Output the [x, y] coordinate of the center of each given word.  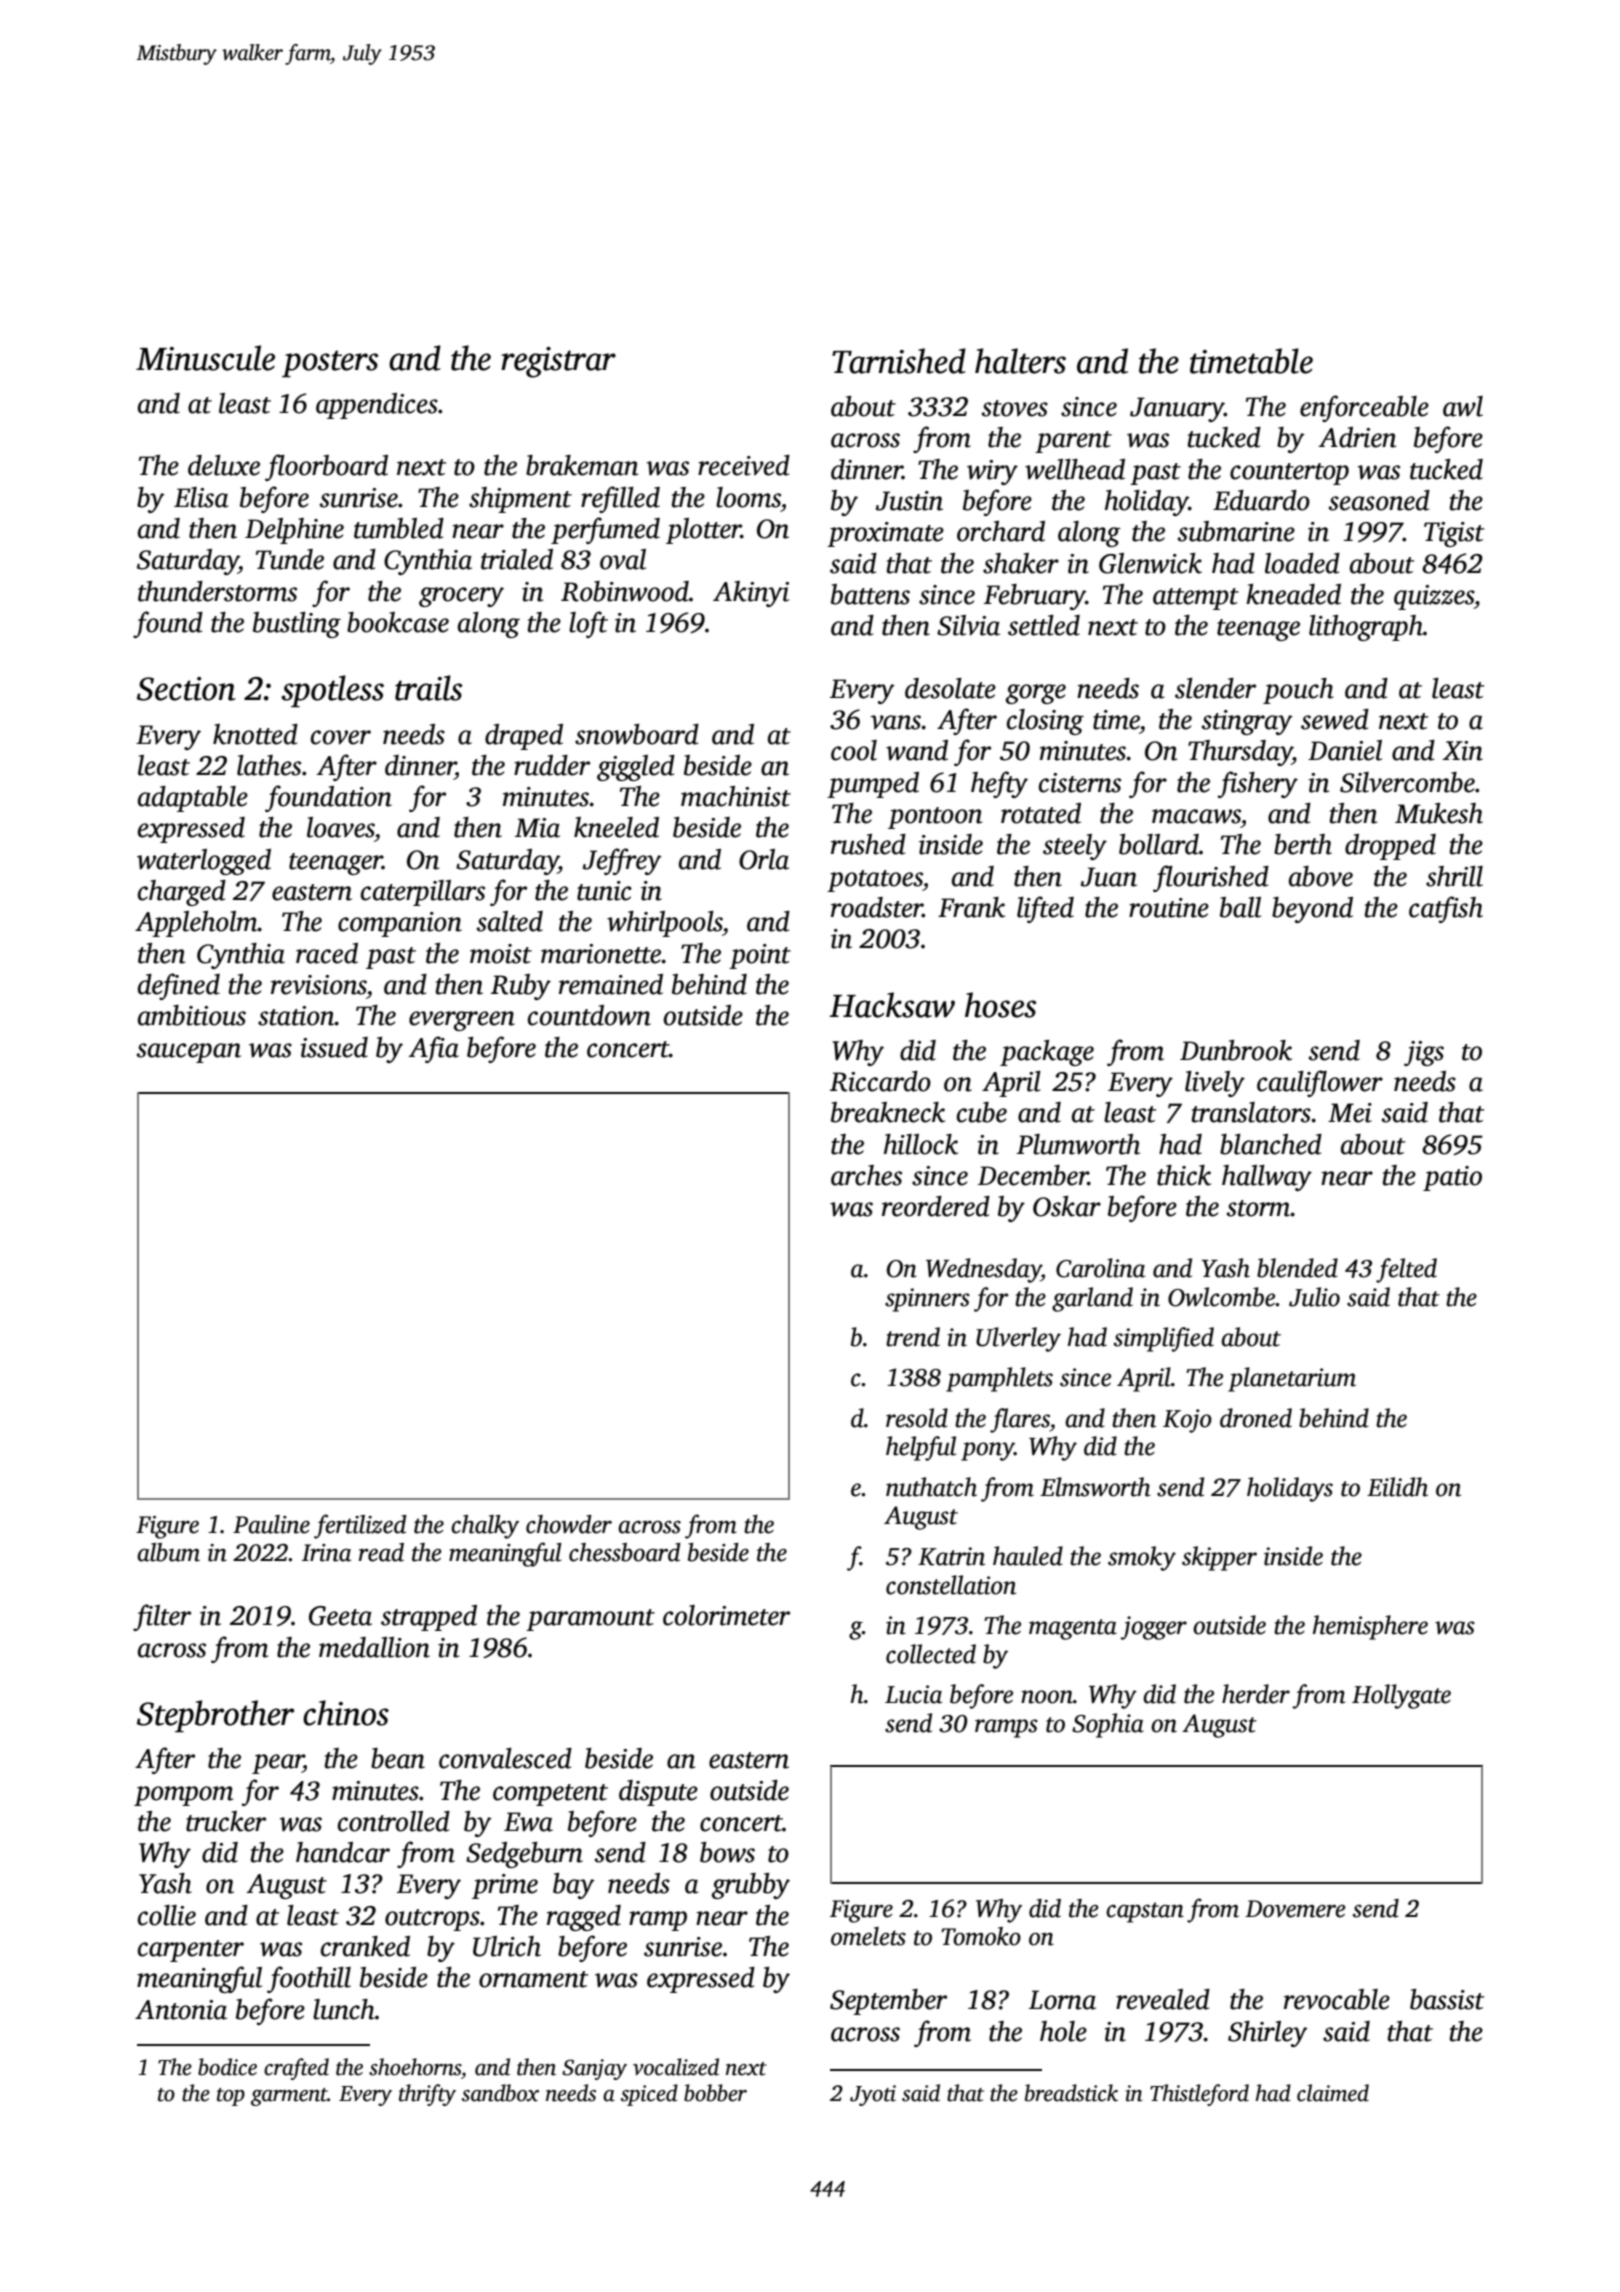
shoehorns [415, 2067]
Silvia [968, 625]
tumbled [399, 528]
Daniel [1345, 750]
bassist [1447, 1999]
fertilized [360, 1526]
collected [931, 1654]
